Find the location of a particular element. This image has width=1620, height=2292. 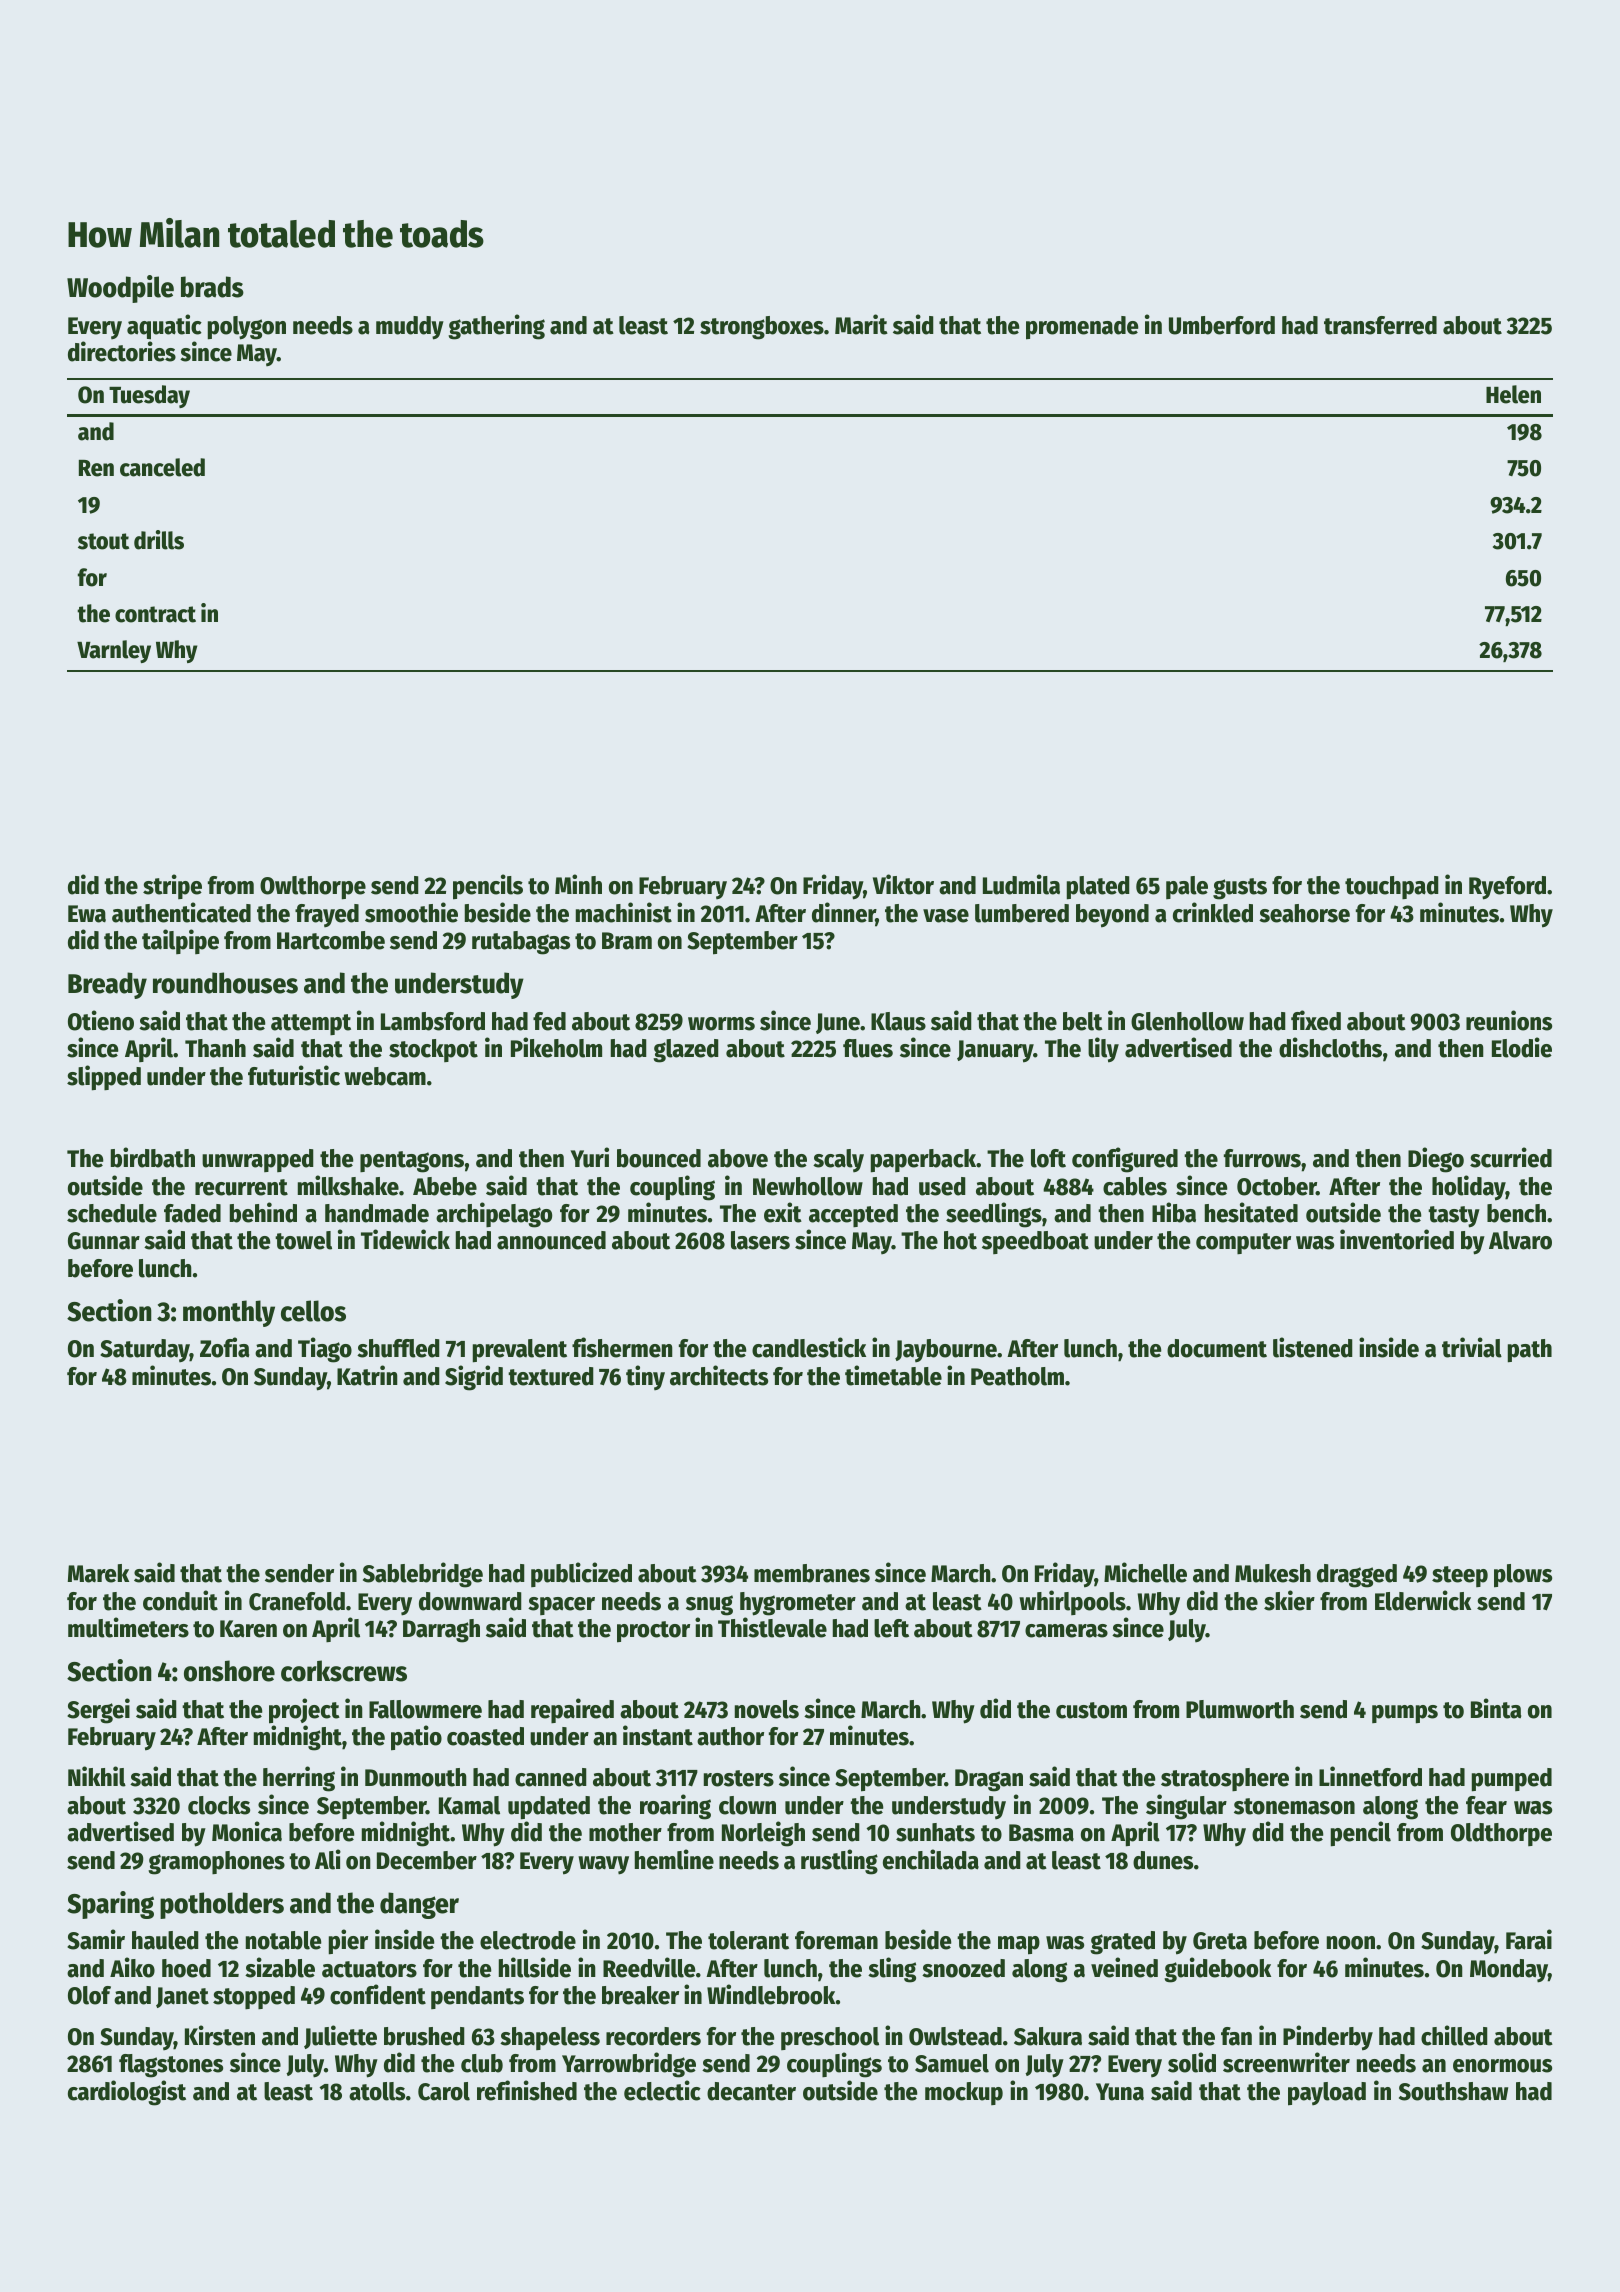

cardiologist is located at coordinates (127, 2093).
